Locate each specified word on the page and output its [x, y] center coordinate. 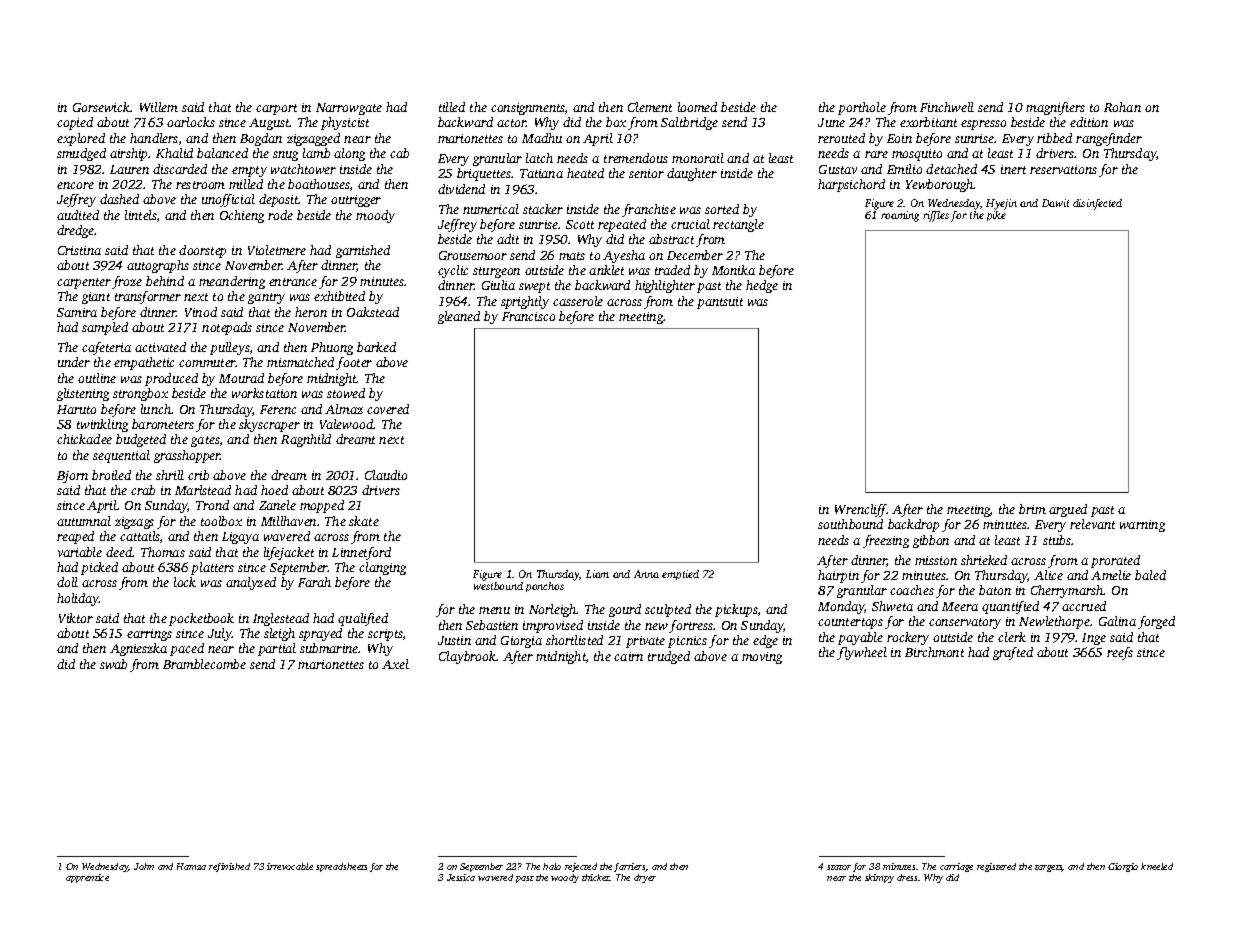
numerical [491, 209]
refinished [229, 867]
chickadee [84, 439]
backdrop [913, 525]
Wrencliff [861, 510]
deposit [279, 200]
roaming [900, 216]
